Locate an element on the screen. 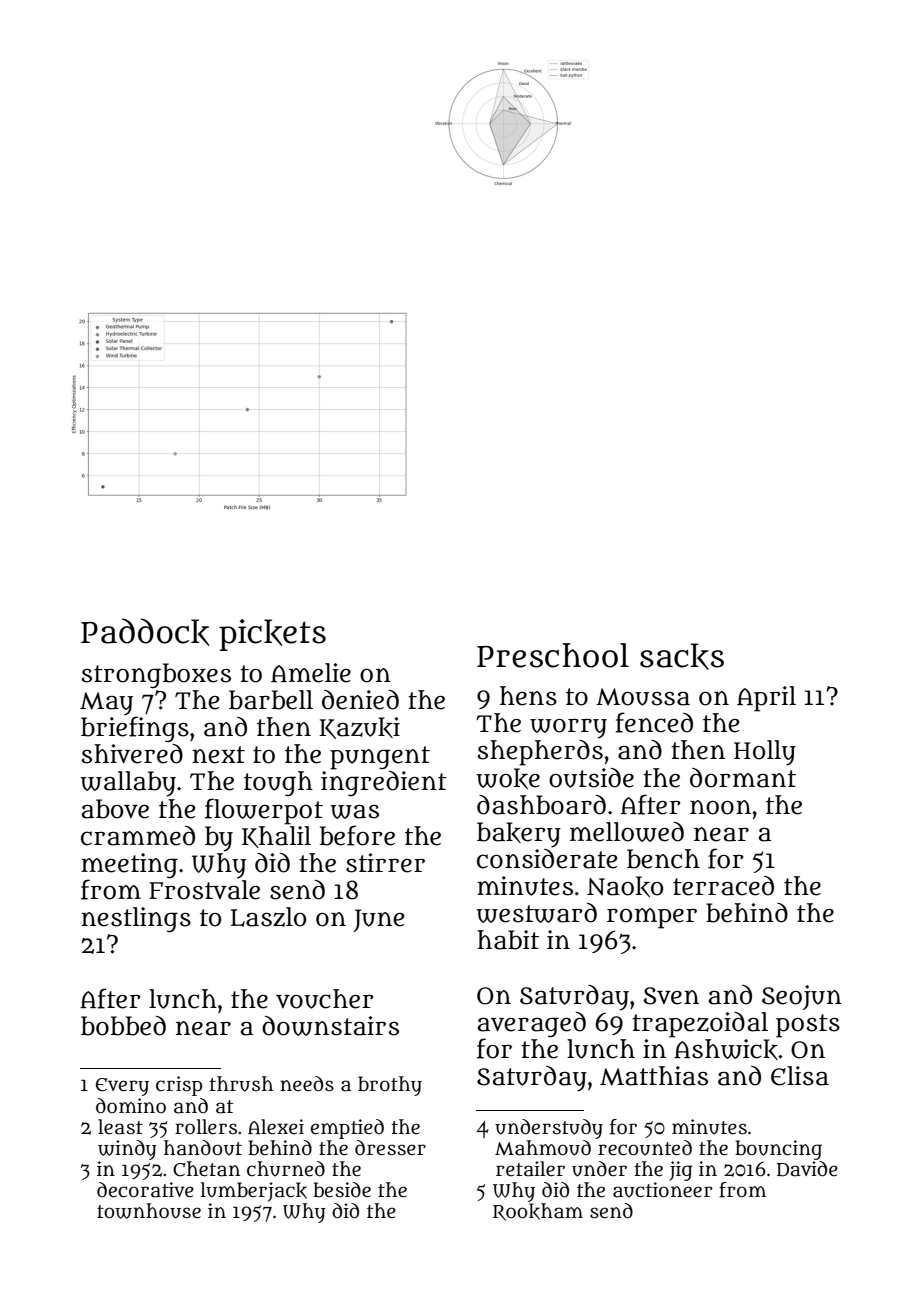 The height and width of the screenshot is (1314, 924). pickets is located at coordinates (272, 635).
